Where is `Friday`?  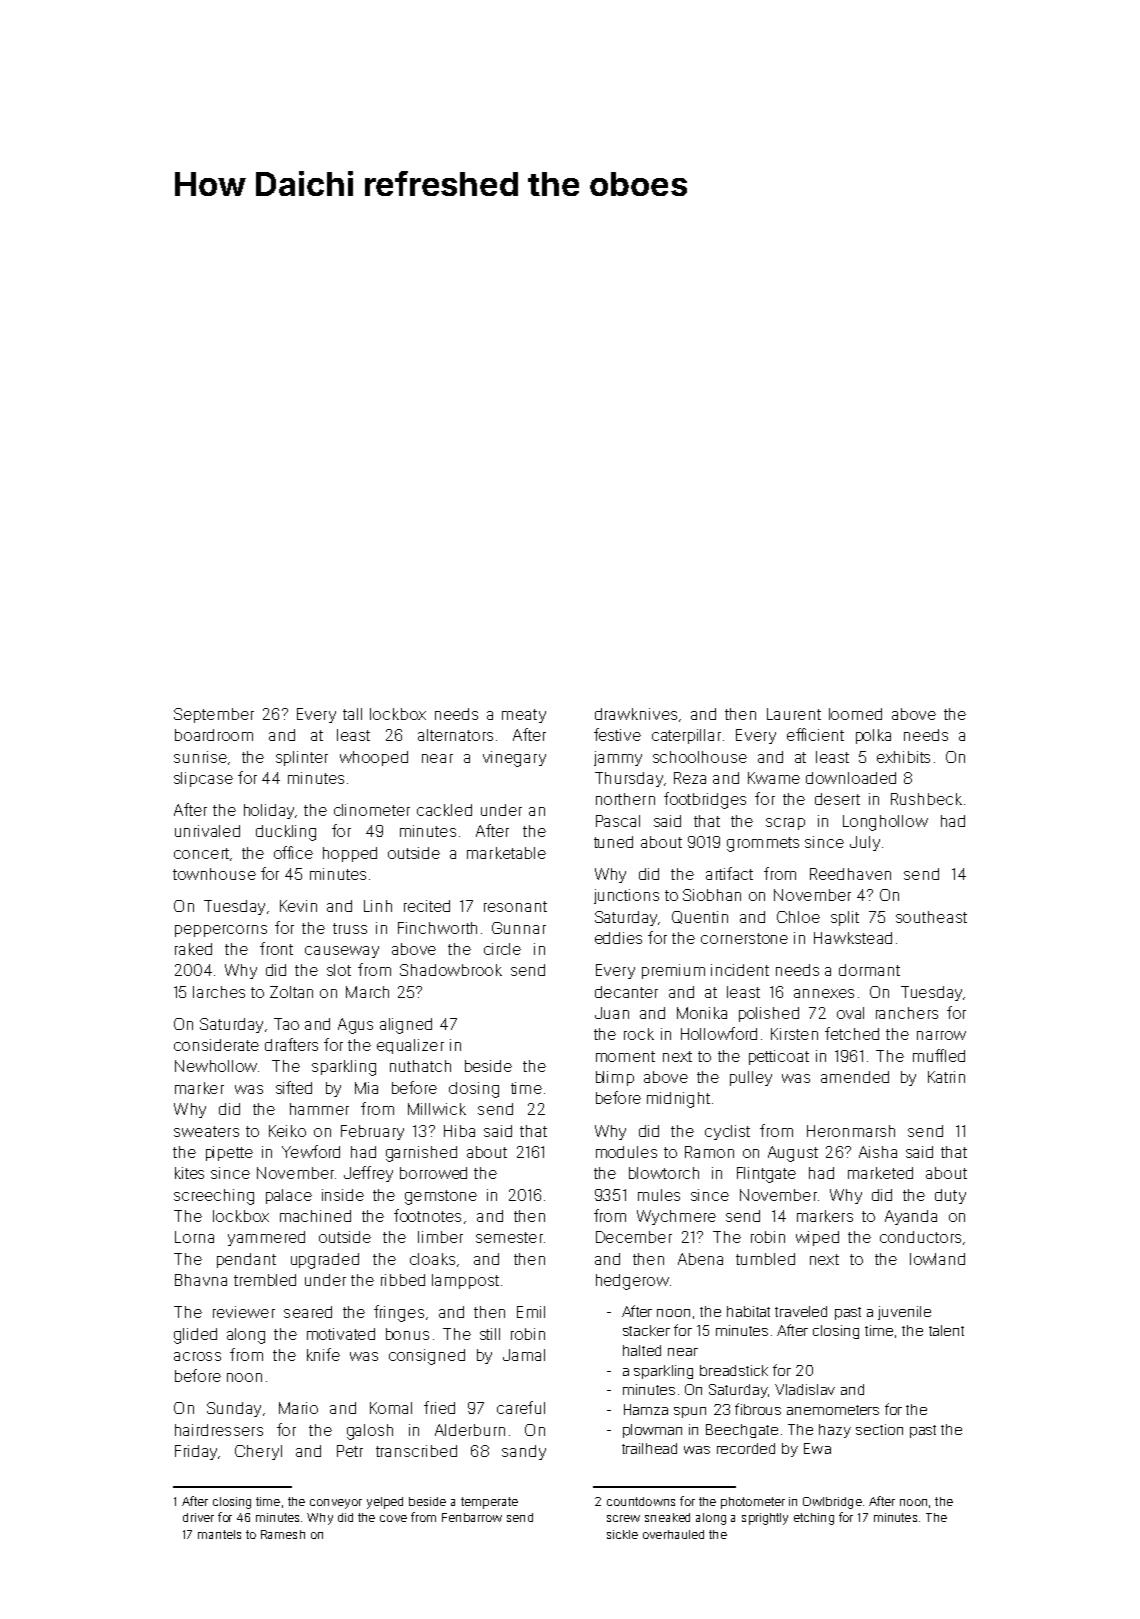
Friday is located at coordinates (196, 1452).
